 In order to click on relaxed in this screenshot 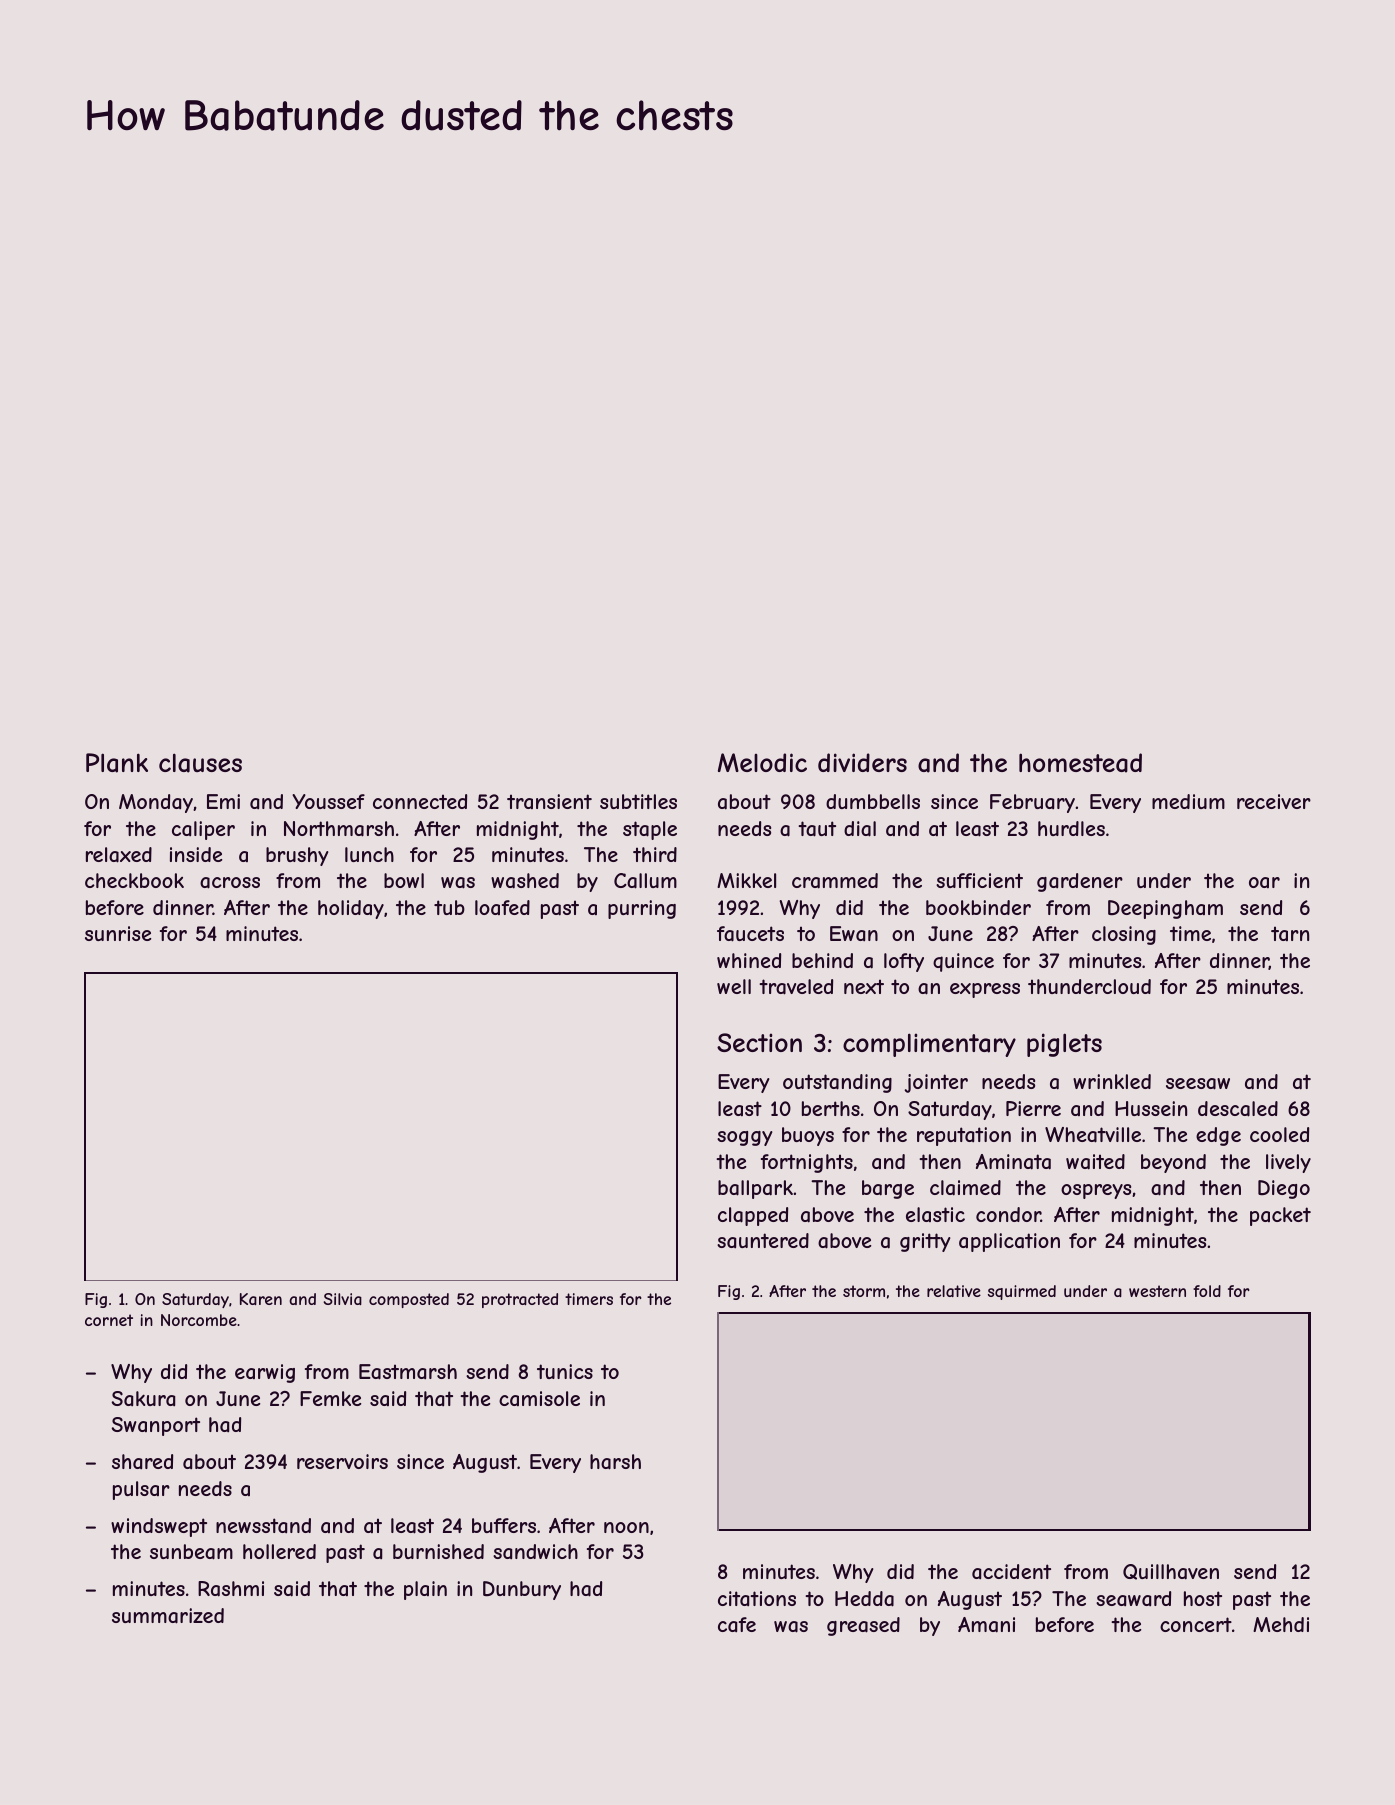, I will do `click(119, 855)`.
